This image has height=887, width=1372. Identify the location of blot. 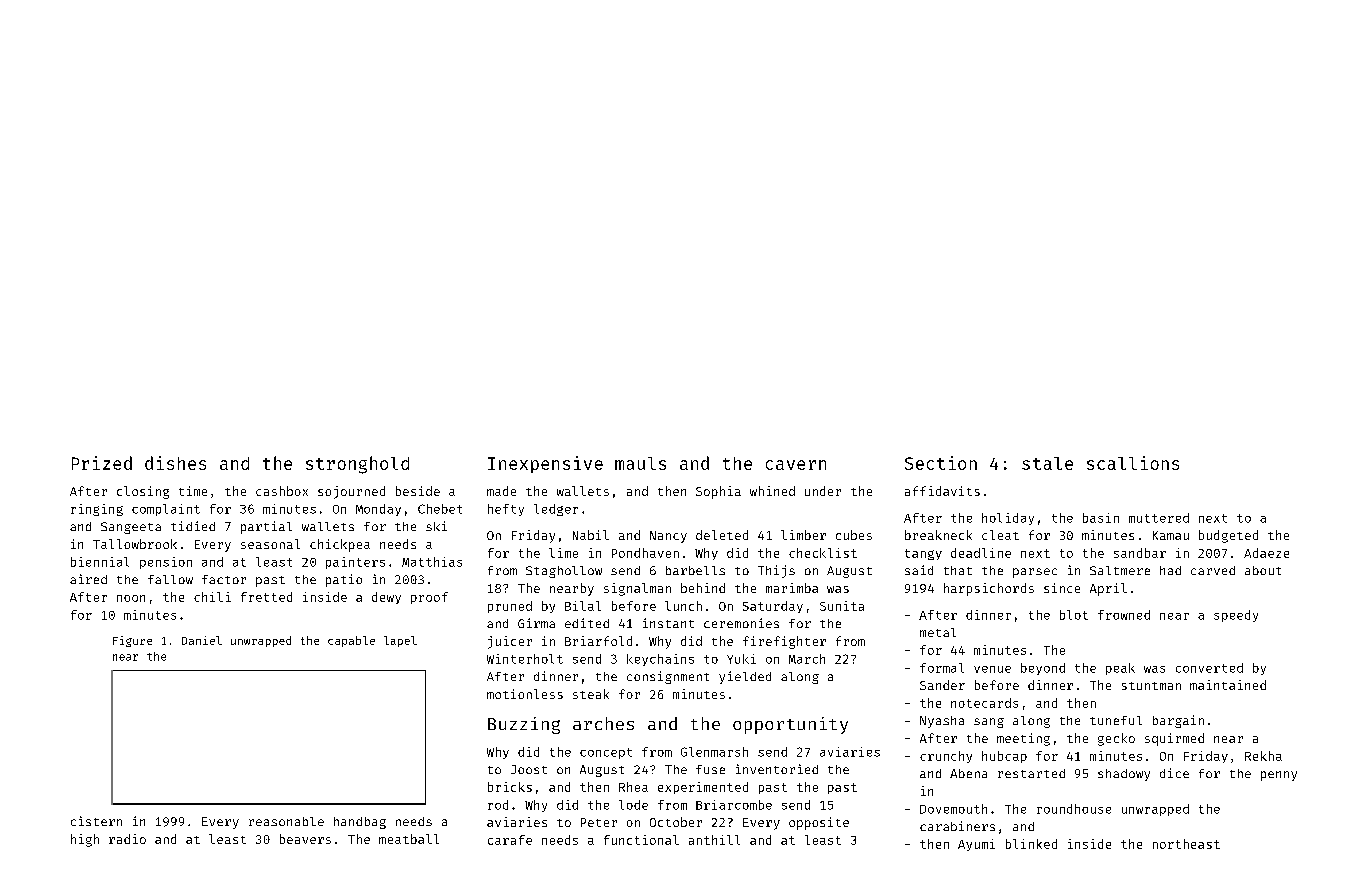
(1074, 615).
